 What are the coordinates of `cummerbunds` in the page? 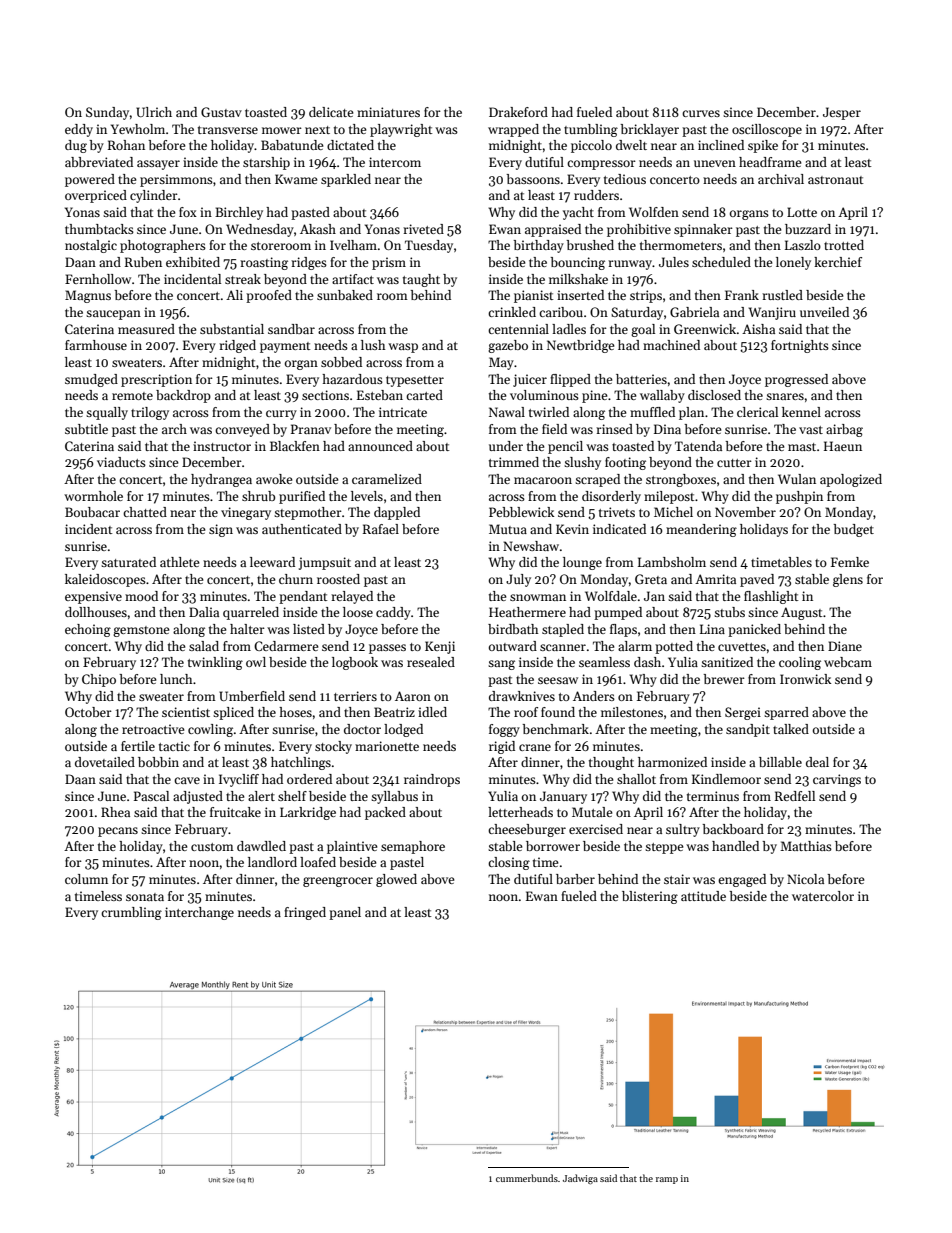 It's located at (527, 1178).
